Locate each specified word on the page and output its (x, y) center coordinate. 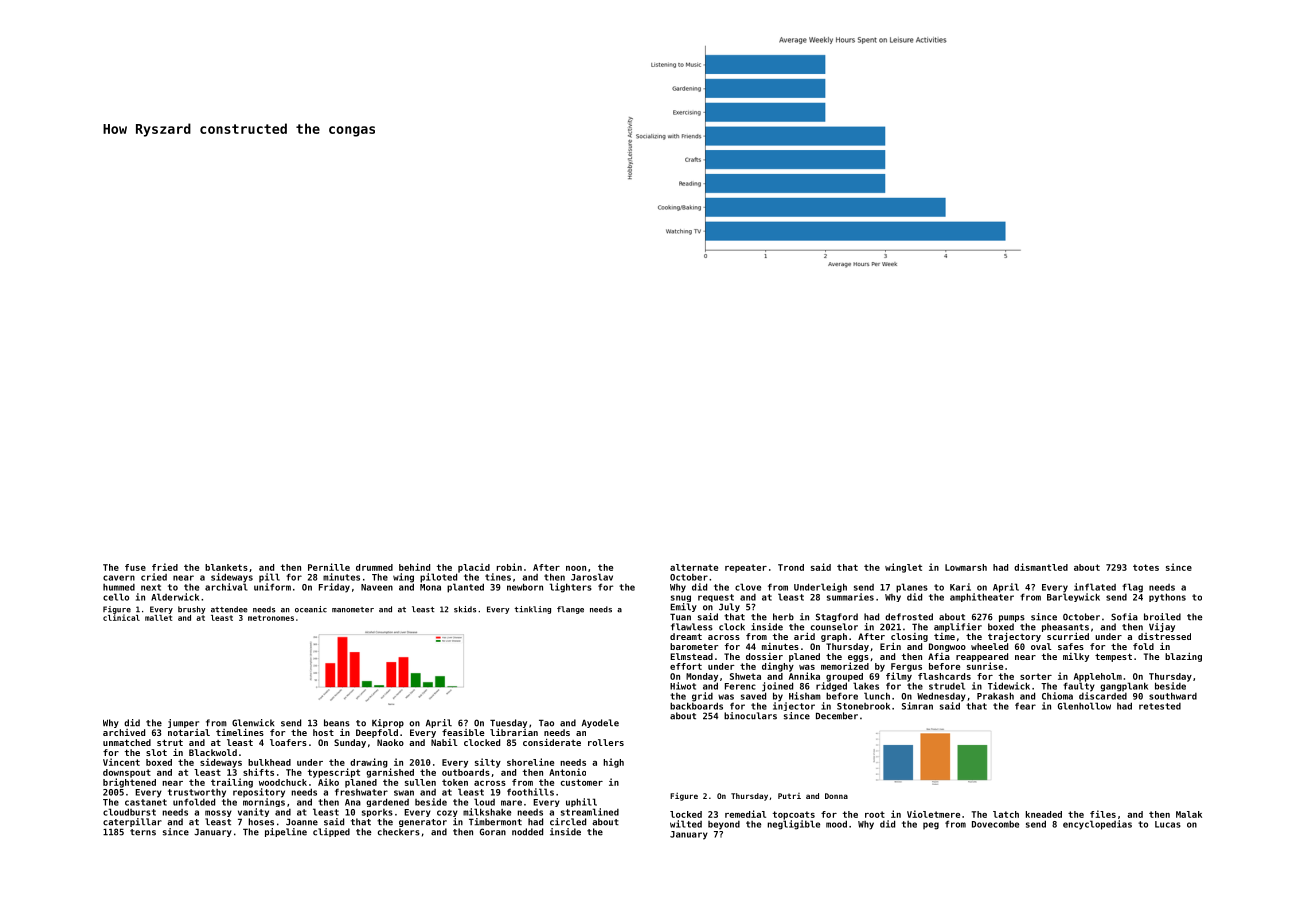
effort (686, 666)
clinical (121, 617)
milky (1076, 657)
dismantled (1041, 567)
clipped (331, 832)
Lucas (1168, 824)
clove (748, 587)
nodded (527, 832)
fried (165, 567)
